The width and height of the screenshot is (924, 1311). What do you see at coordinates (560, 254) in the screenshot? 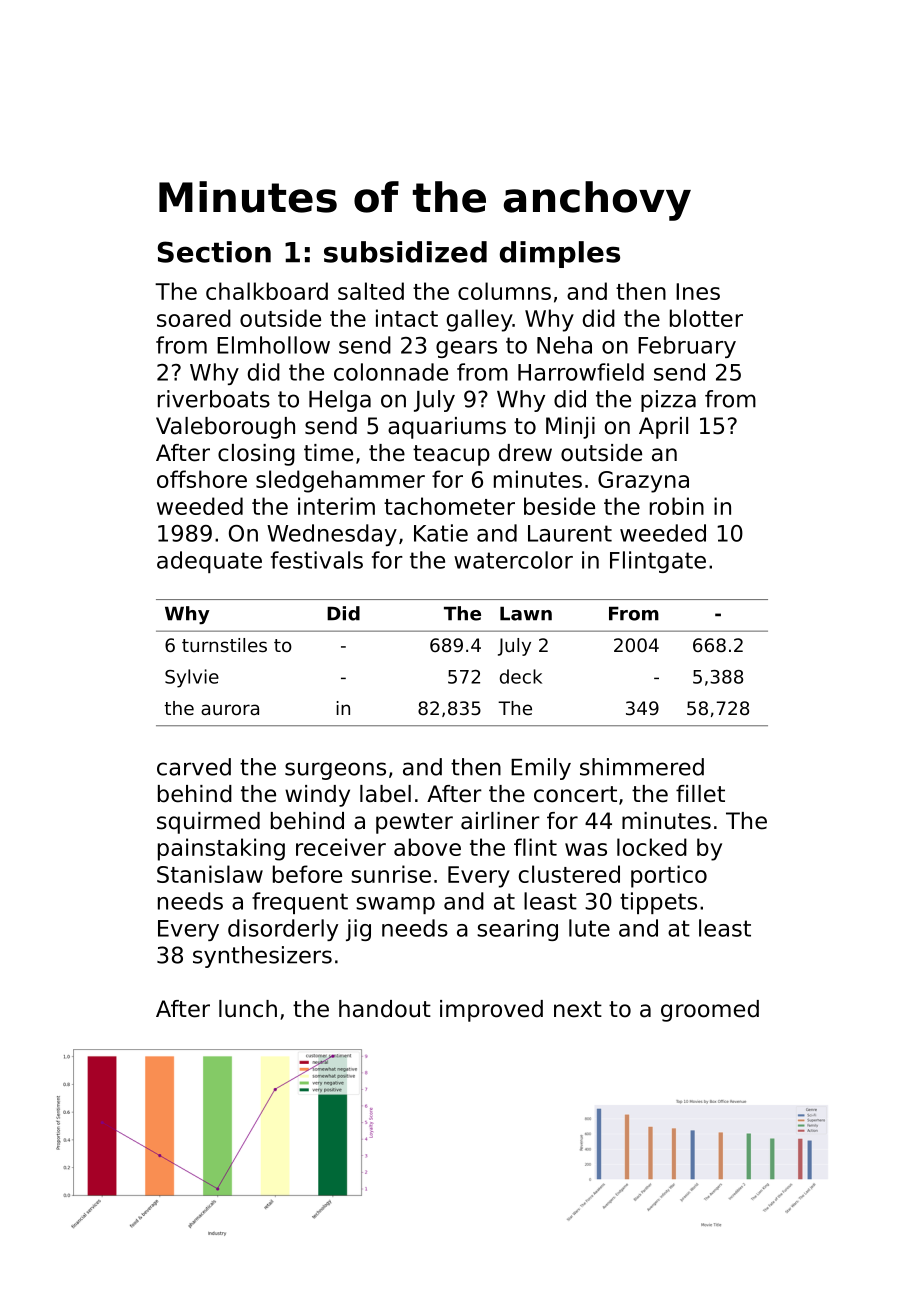
I see `dimples` at bounding box center [560, 254].
